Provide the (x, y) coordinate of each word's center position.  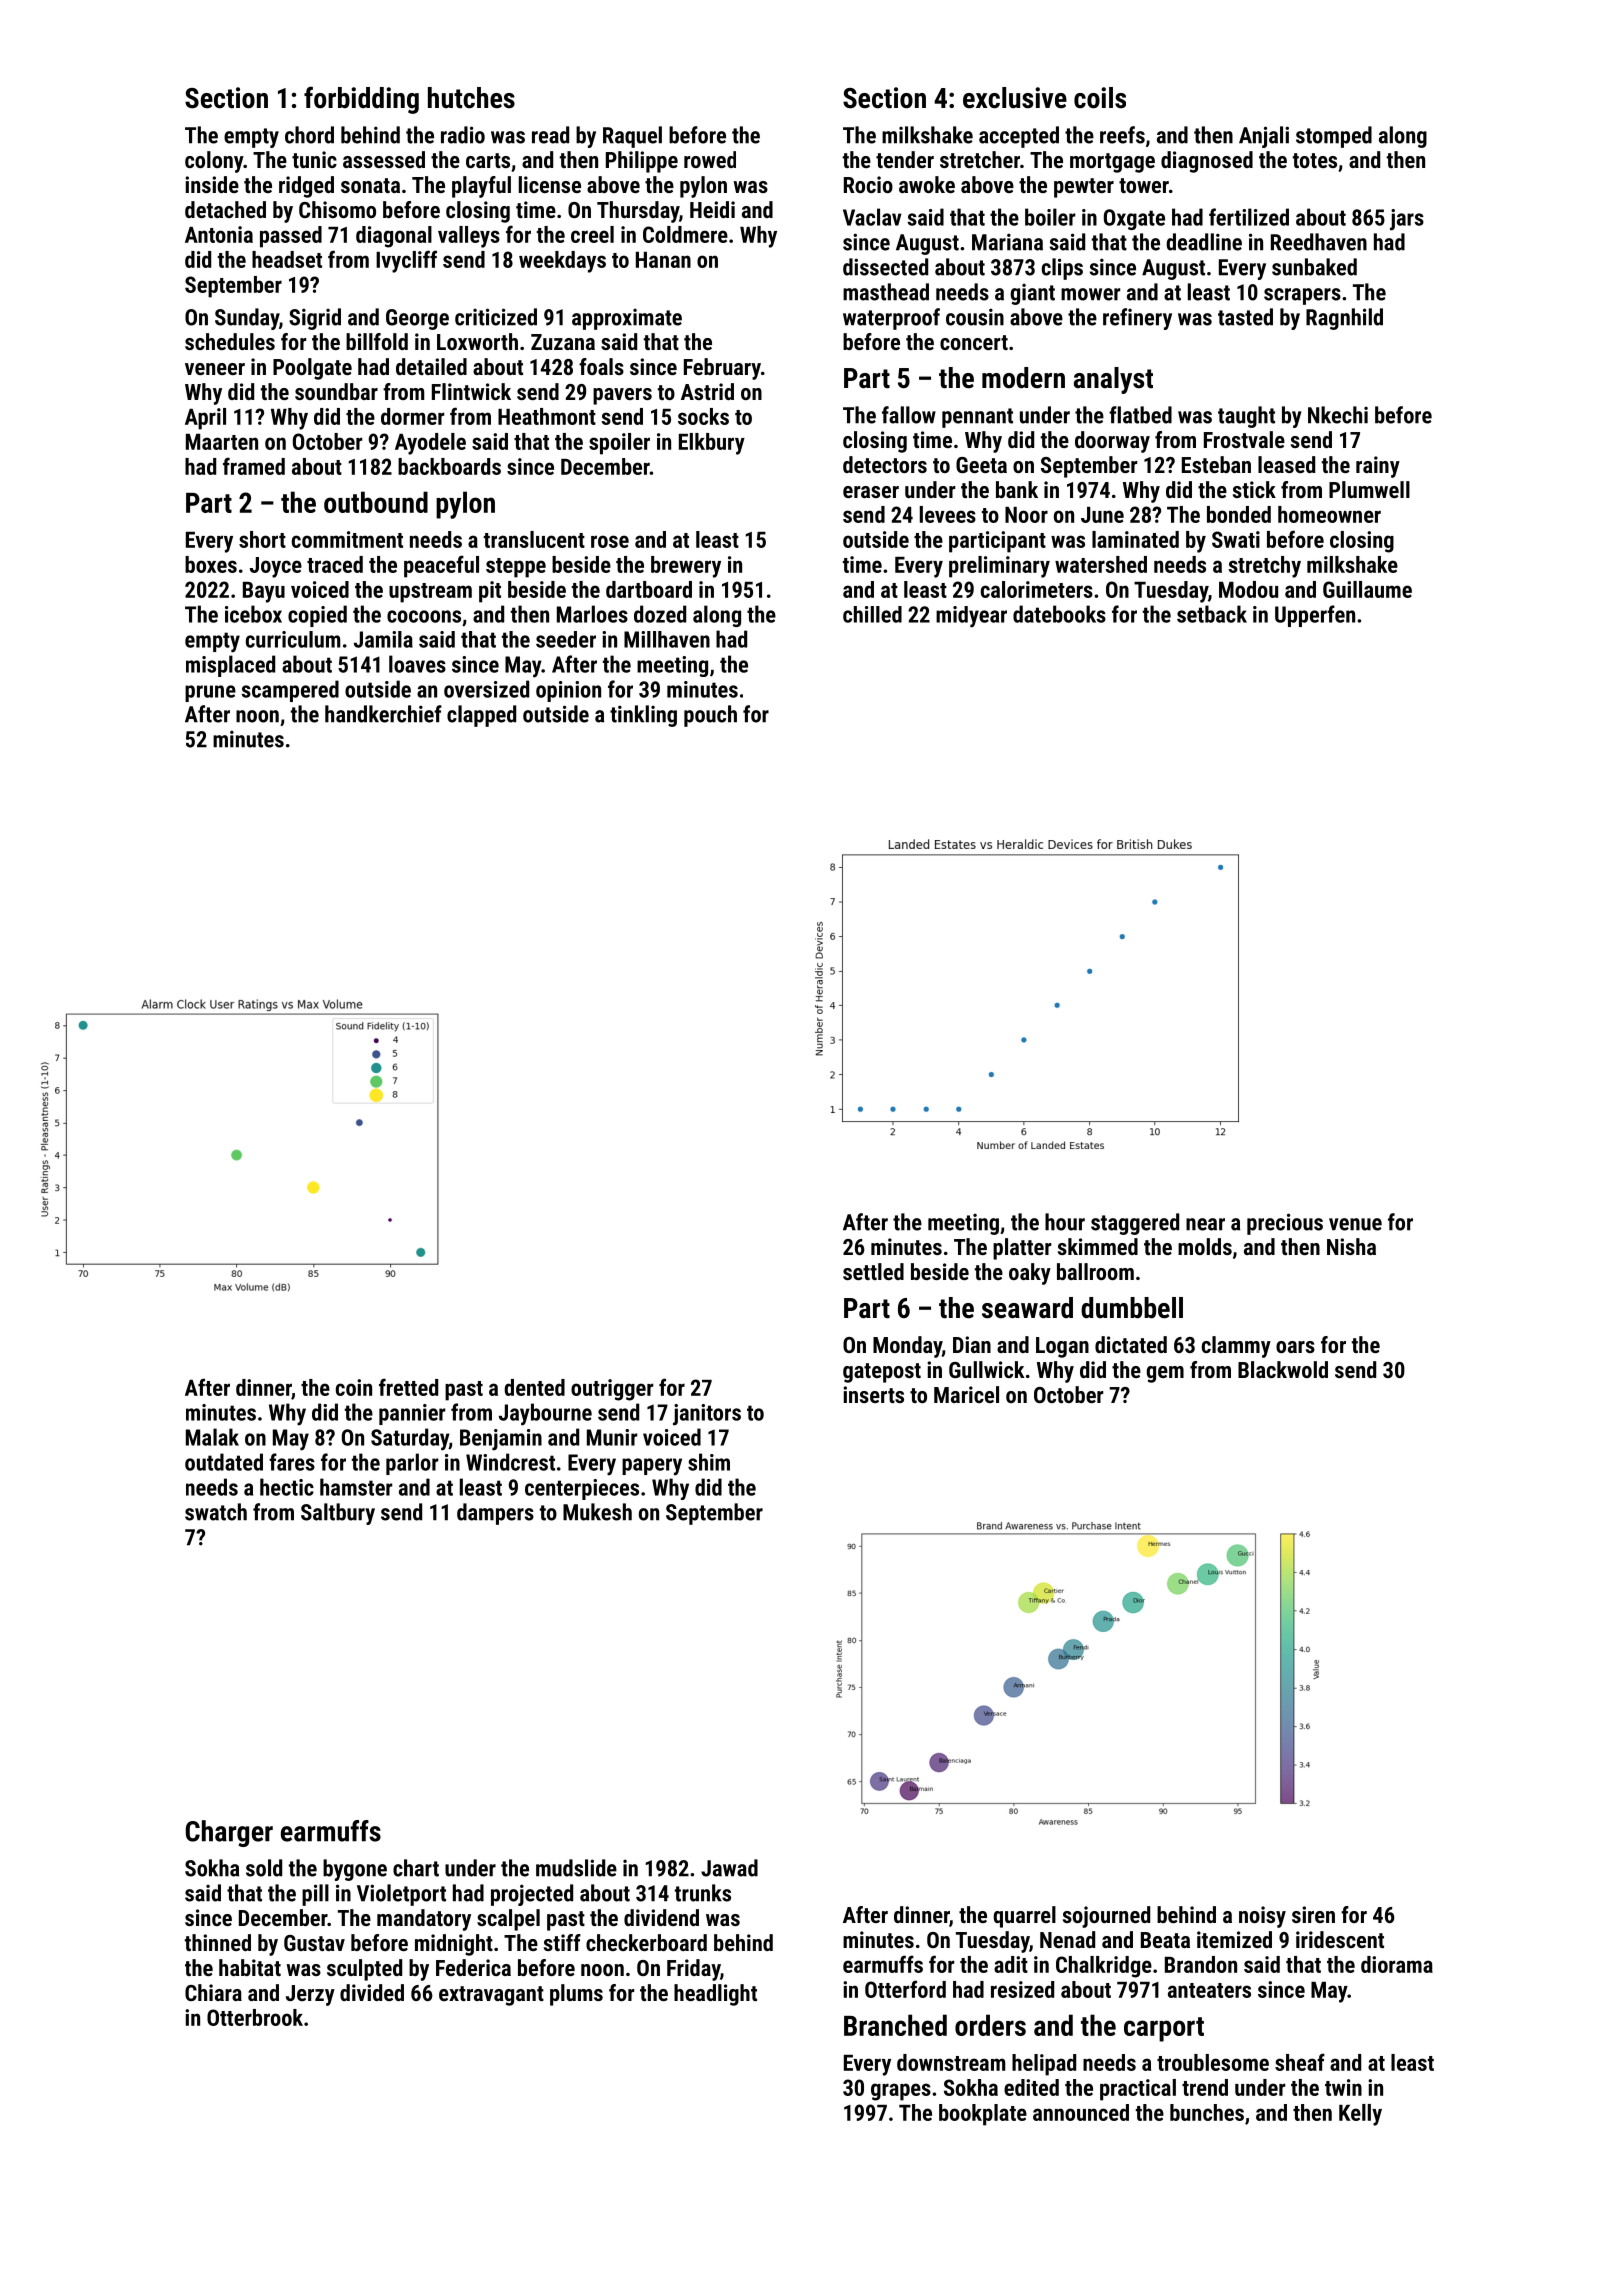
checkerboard (646, 1942)
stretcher (980, 159)
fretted (408, 1387)
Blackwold (1283, 1369)
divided (372, 1992)
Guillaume (1367, 589)
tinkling (643, 716)
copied (317, 616)
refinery (1137, 319)
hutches (471, 98)
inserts (873, 1394)
